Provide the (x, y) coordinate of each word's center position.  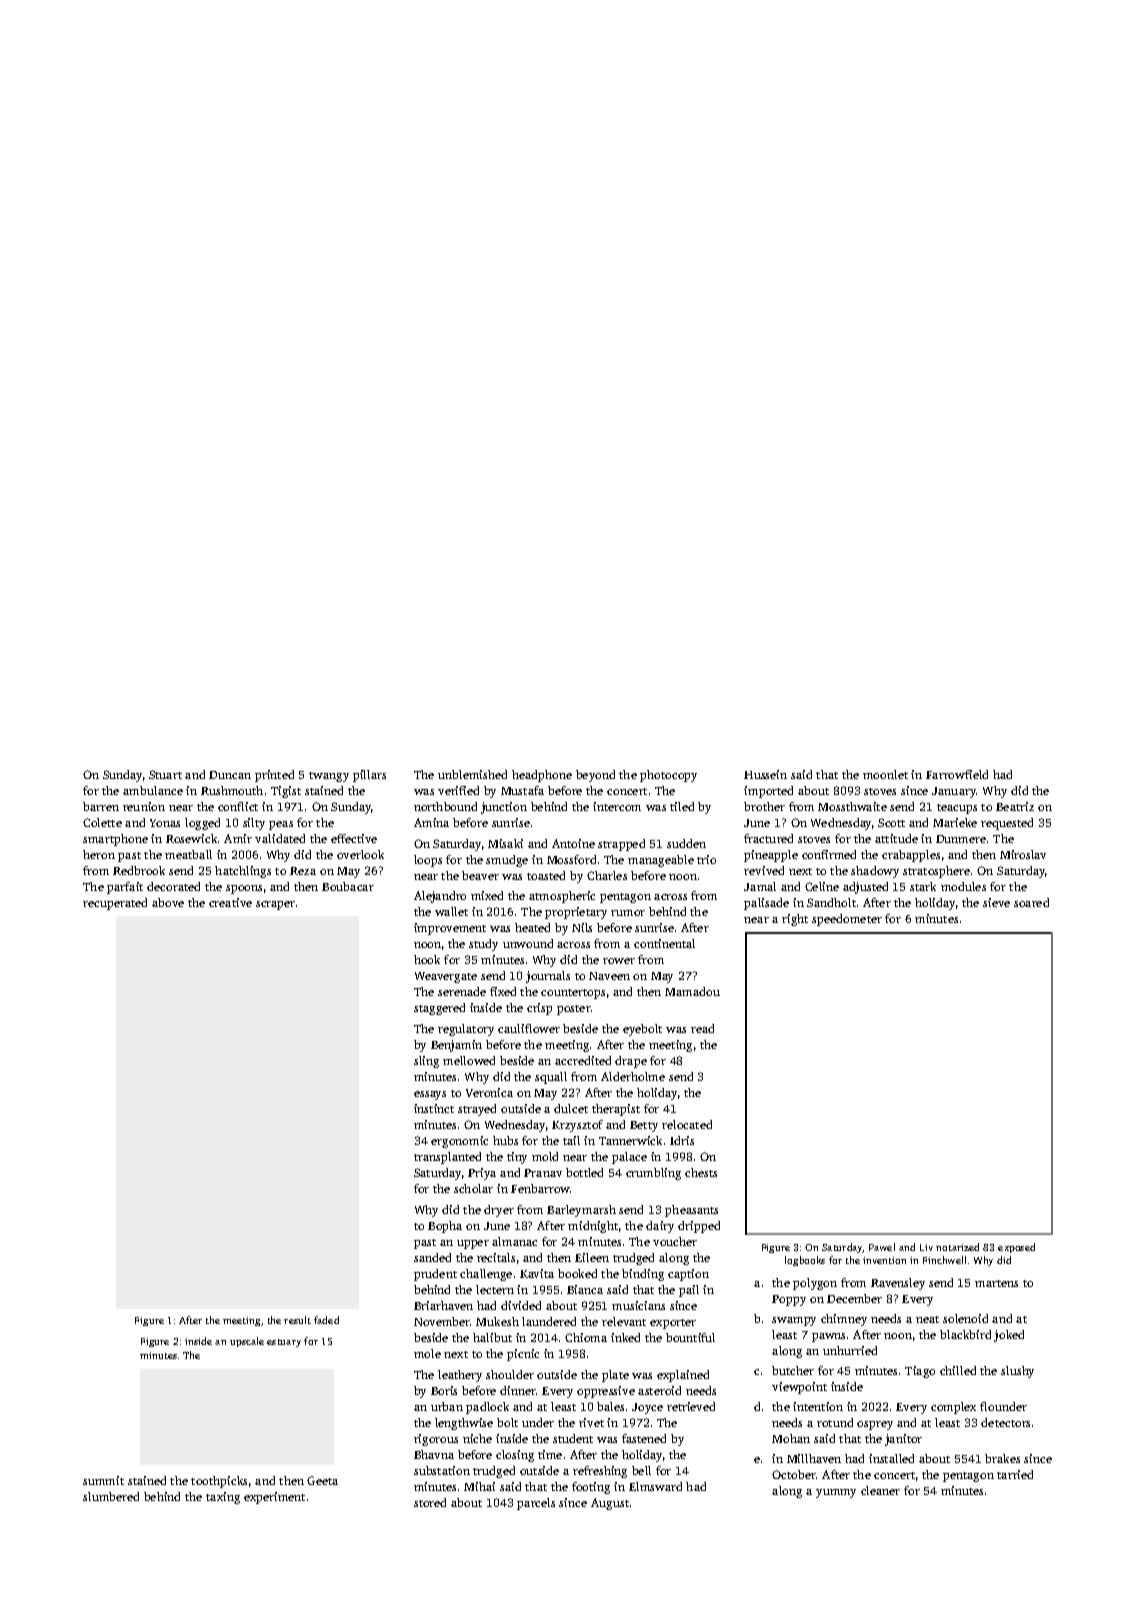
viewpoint (799, 1388)
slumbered (111, 1496)
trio (706, 859)
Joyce (647, 1408)
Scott (891, 822)
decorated (173, 886)
